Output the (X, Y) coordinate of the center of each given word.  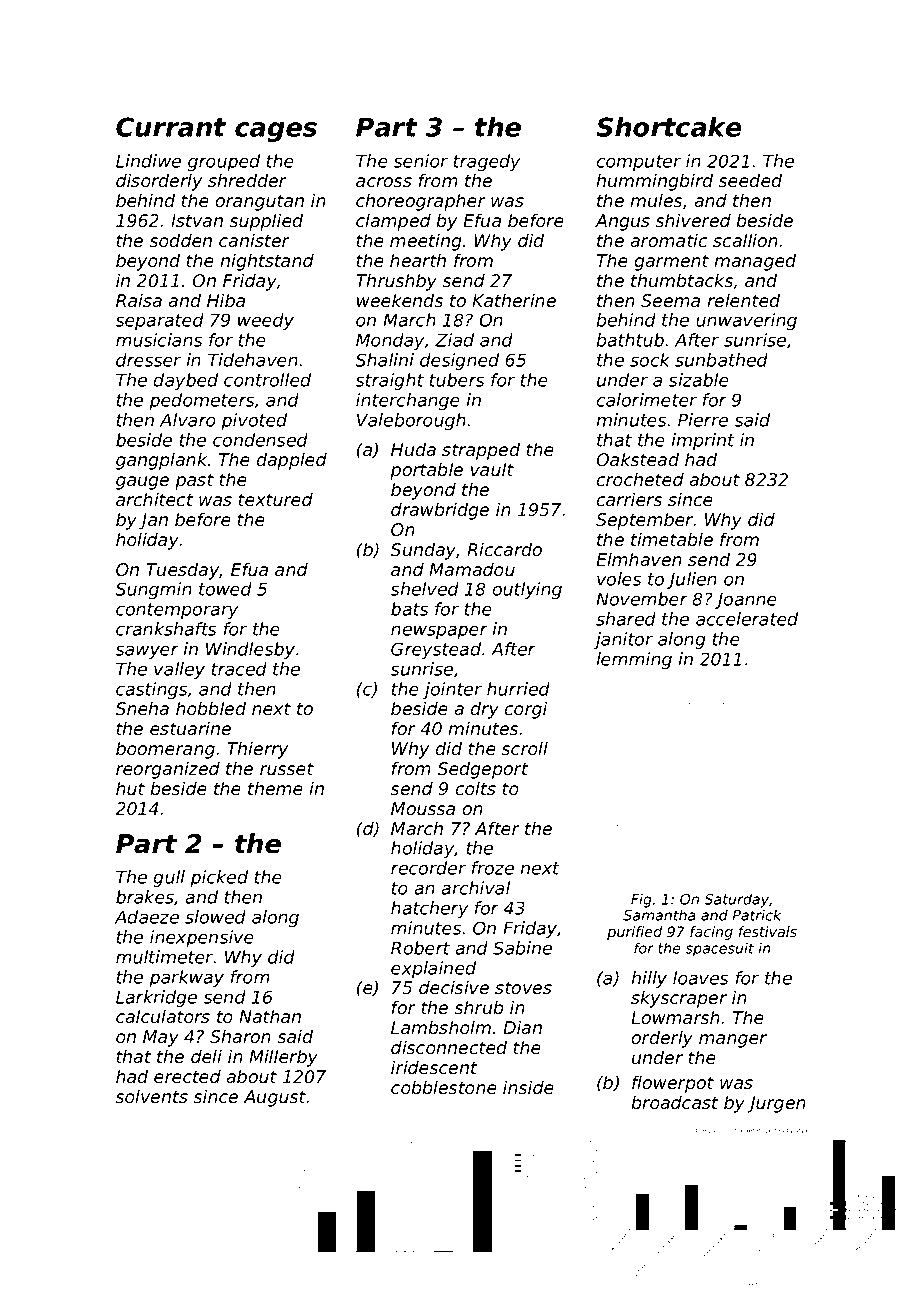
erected (187, 1076)
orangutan (260, 202)
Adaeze (147, 917)
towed (225, 589)
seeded (750, 180)
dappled (292, 461)
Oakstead (637, 459)
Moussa (423, 809)
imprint (703, 441)
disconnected (449, 1047)
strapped (481, 451)
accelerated (747, 619)
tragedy (486, 162)
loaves (700, 978)
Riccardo (504, 549)
